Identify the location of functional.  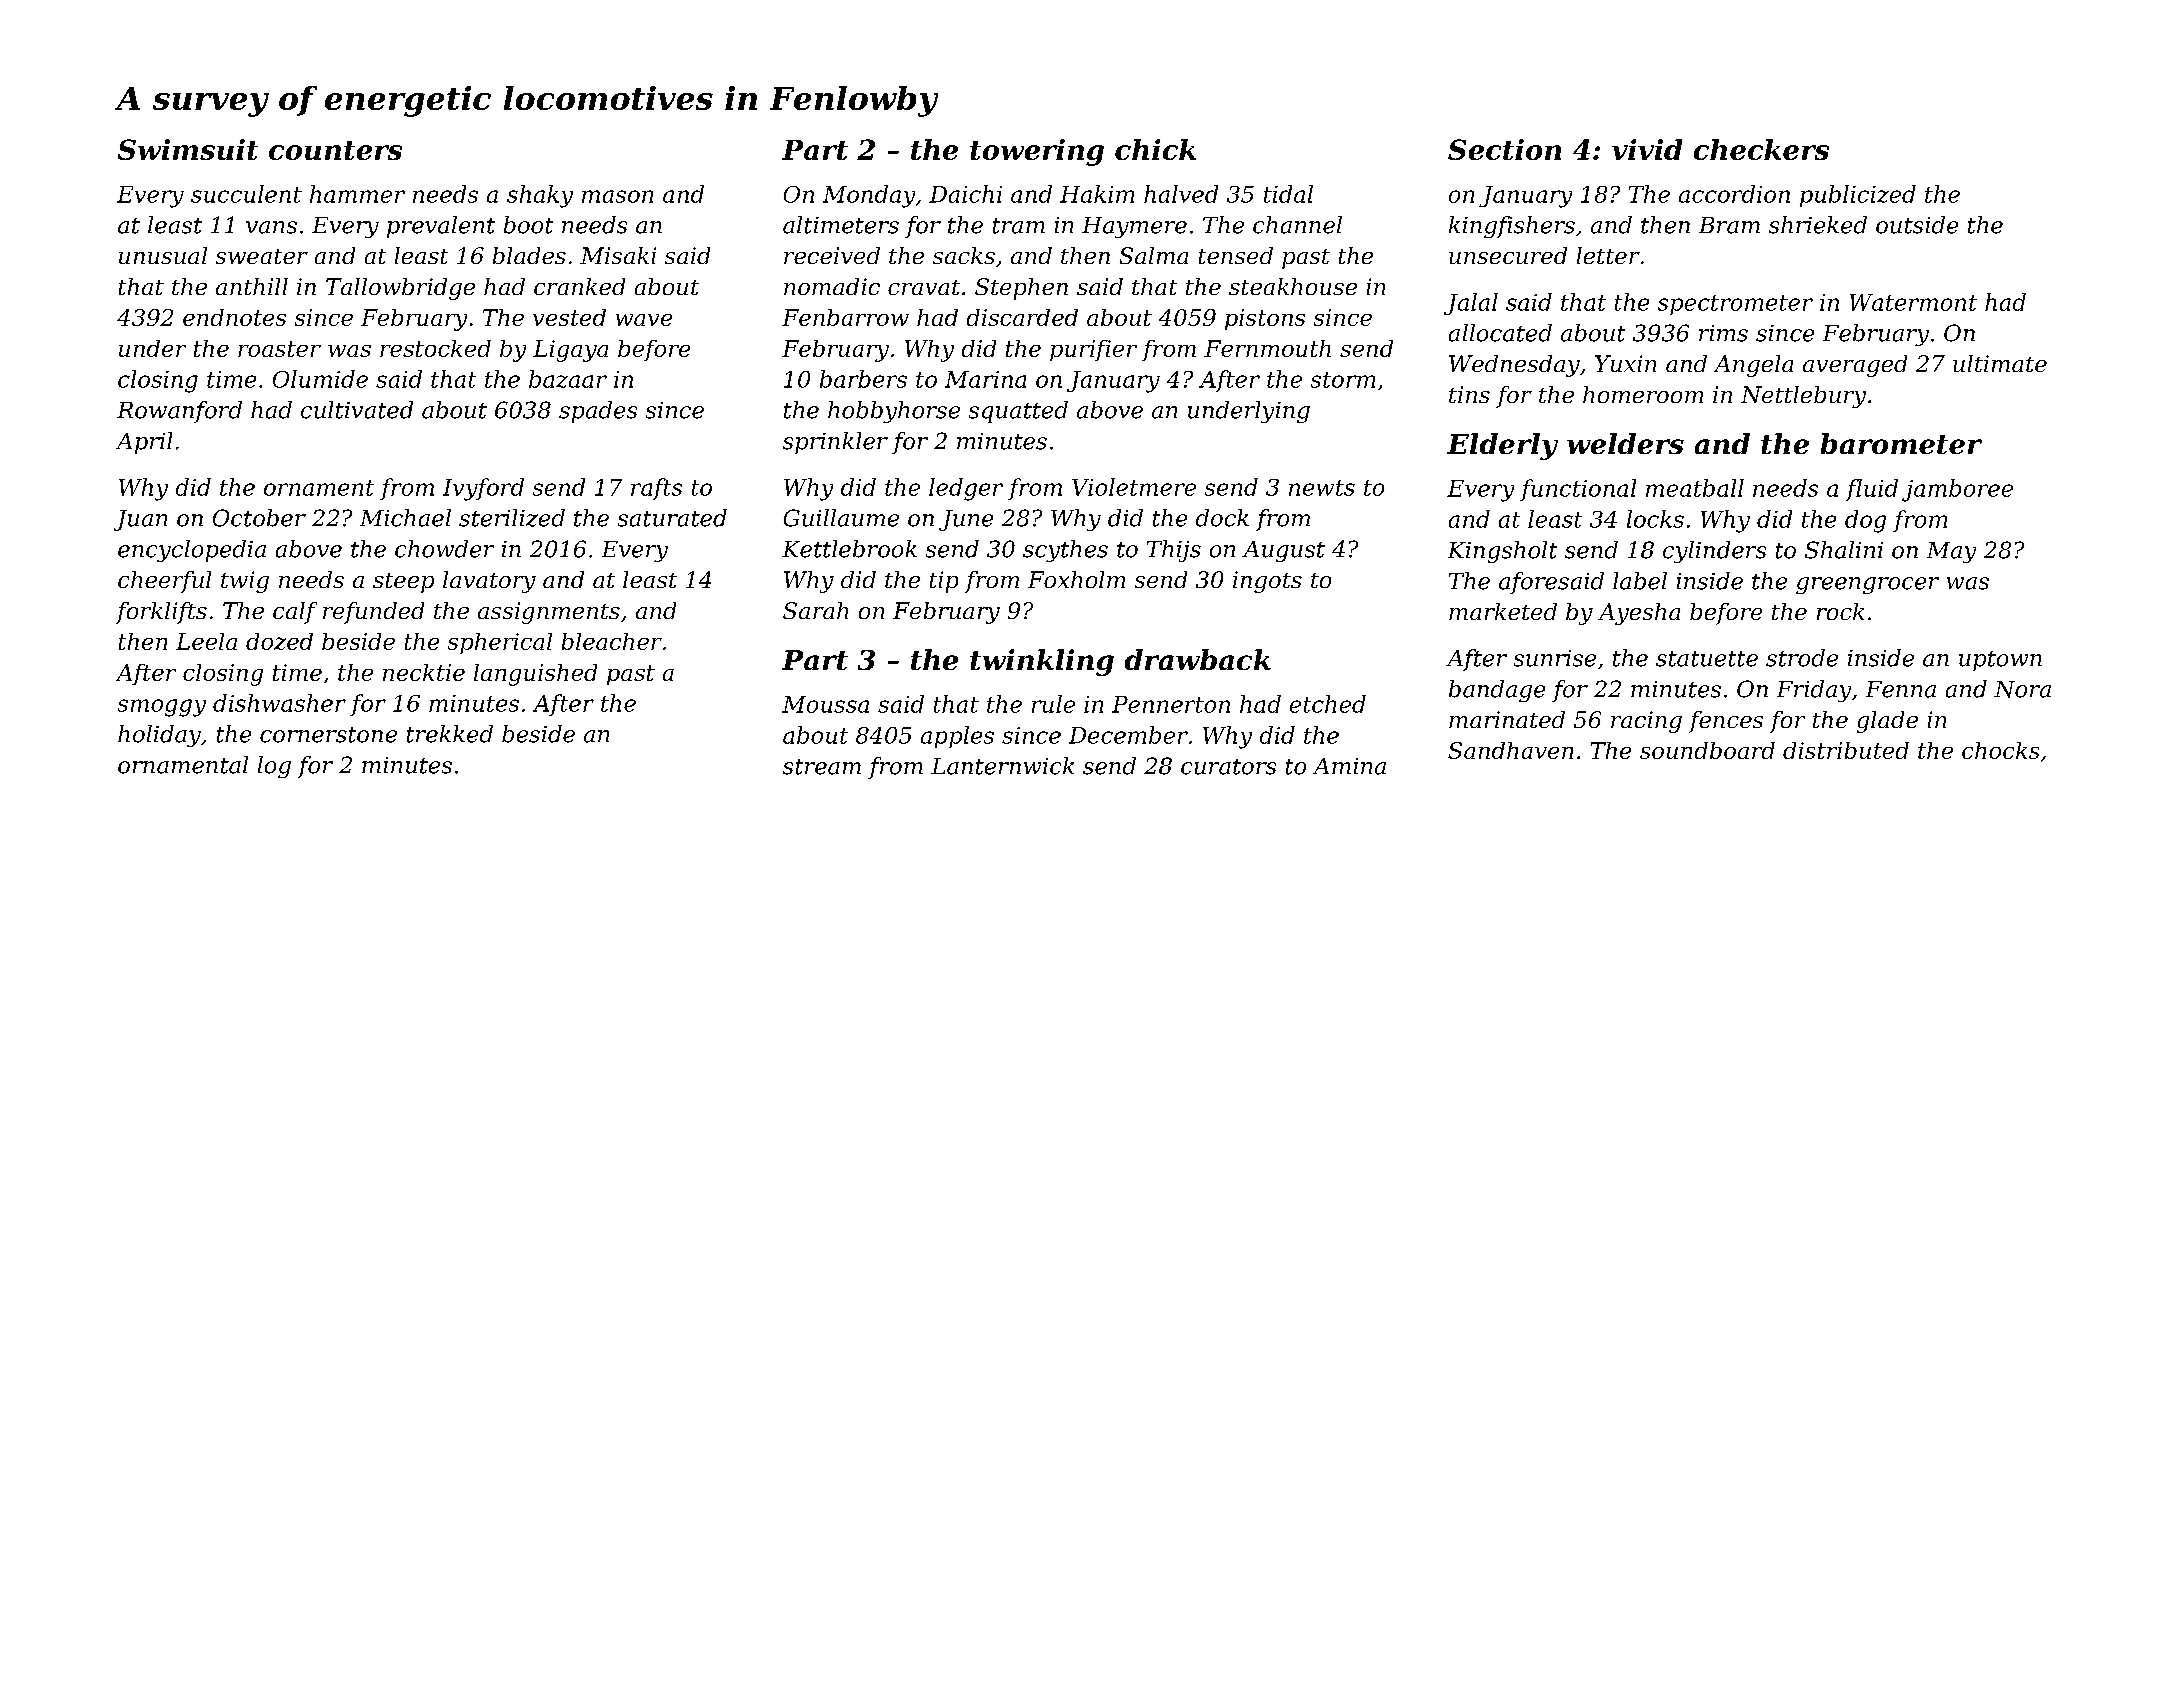
(1578, 490).
